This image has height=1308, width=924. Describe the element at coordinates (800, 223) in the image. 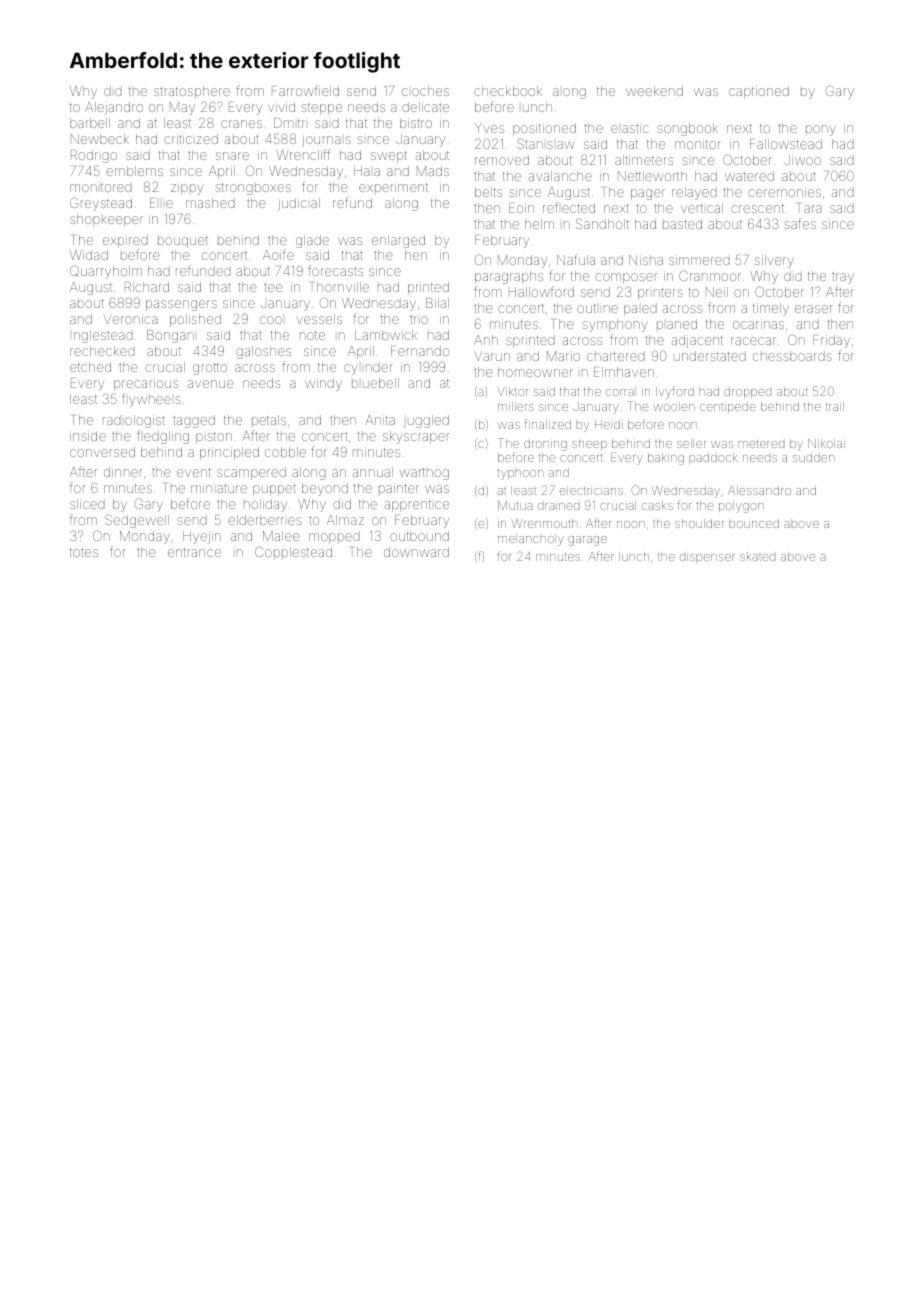

I see `safes` at that location.
